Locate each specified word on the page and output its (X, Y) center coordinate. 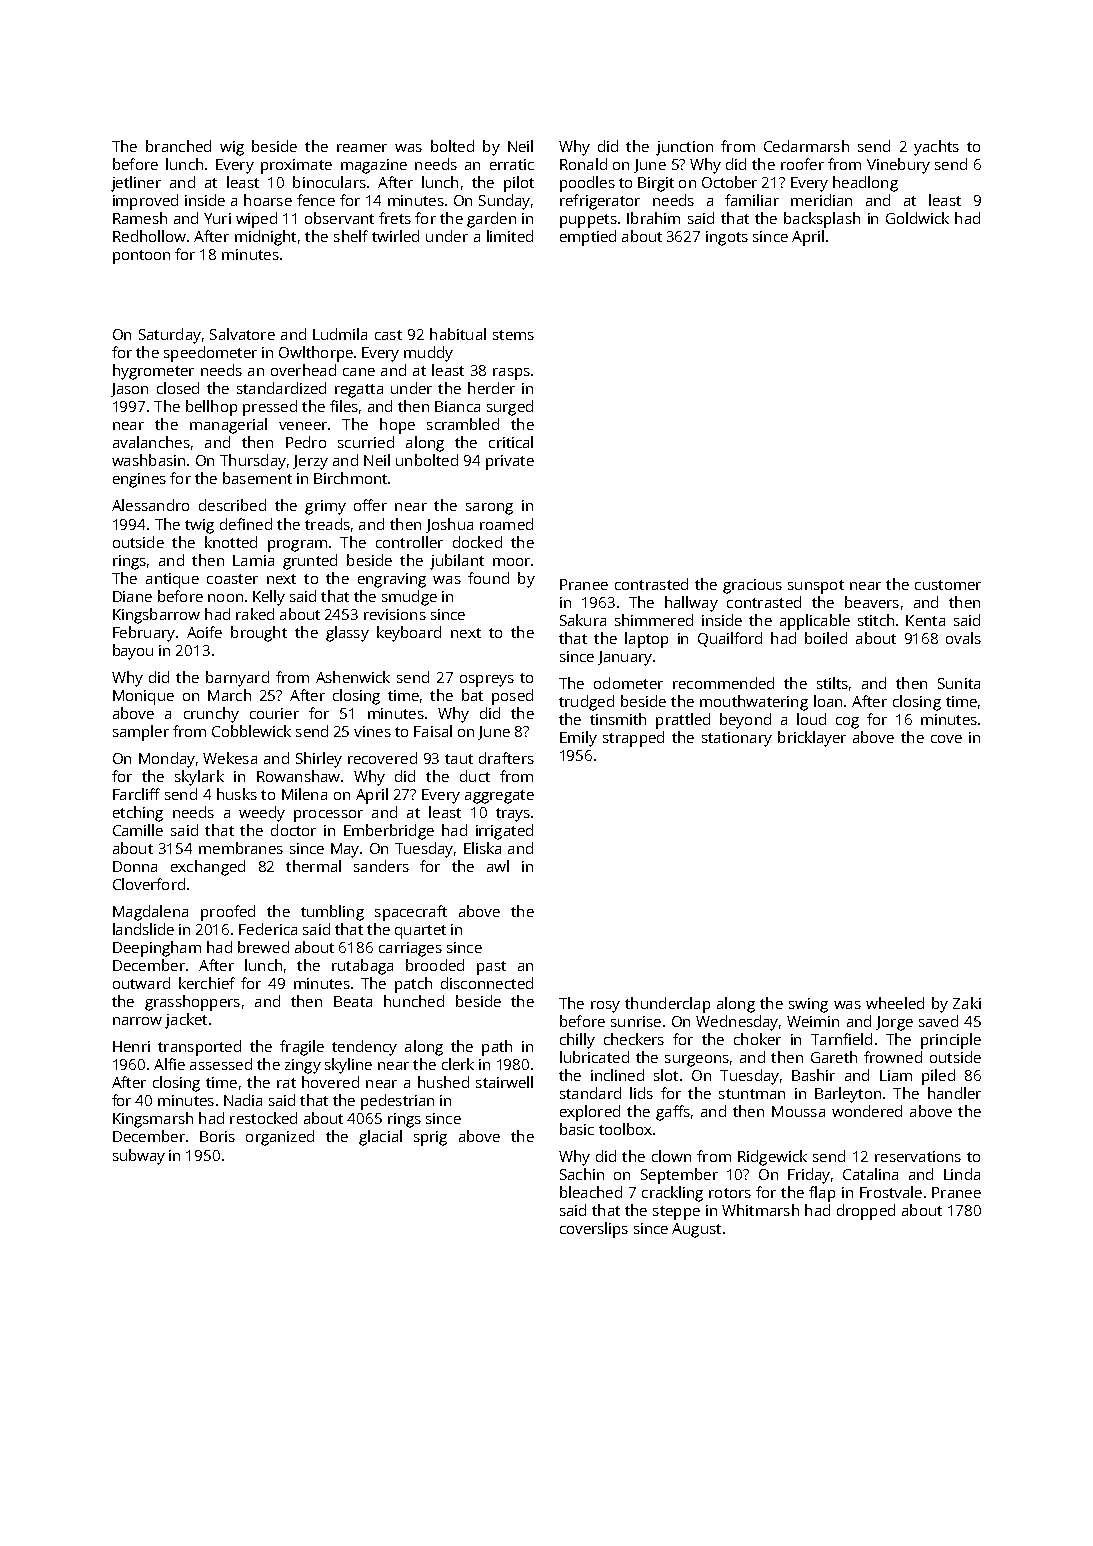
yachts (936, 148)
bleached (591, 1192)
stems (513, 335)
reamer (362, 148)
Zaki (967, 1003)
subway (139, 1157)
